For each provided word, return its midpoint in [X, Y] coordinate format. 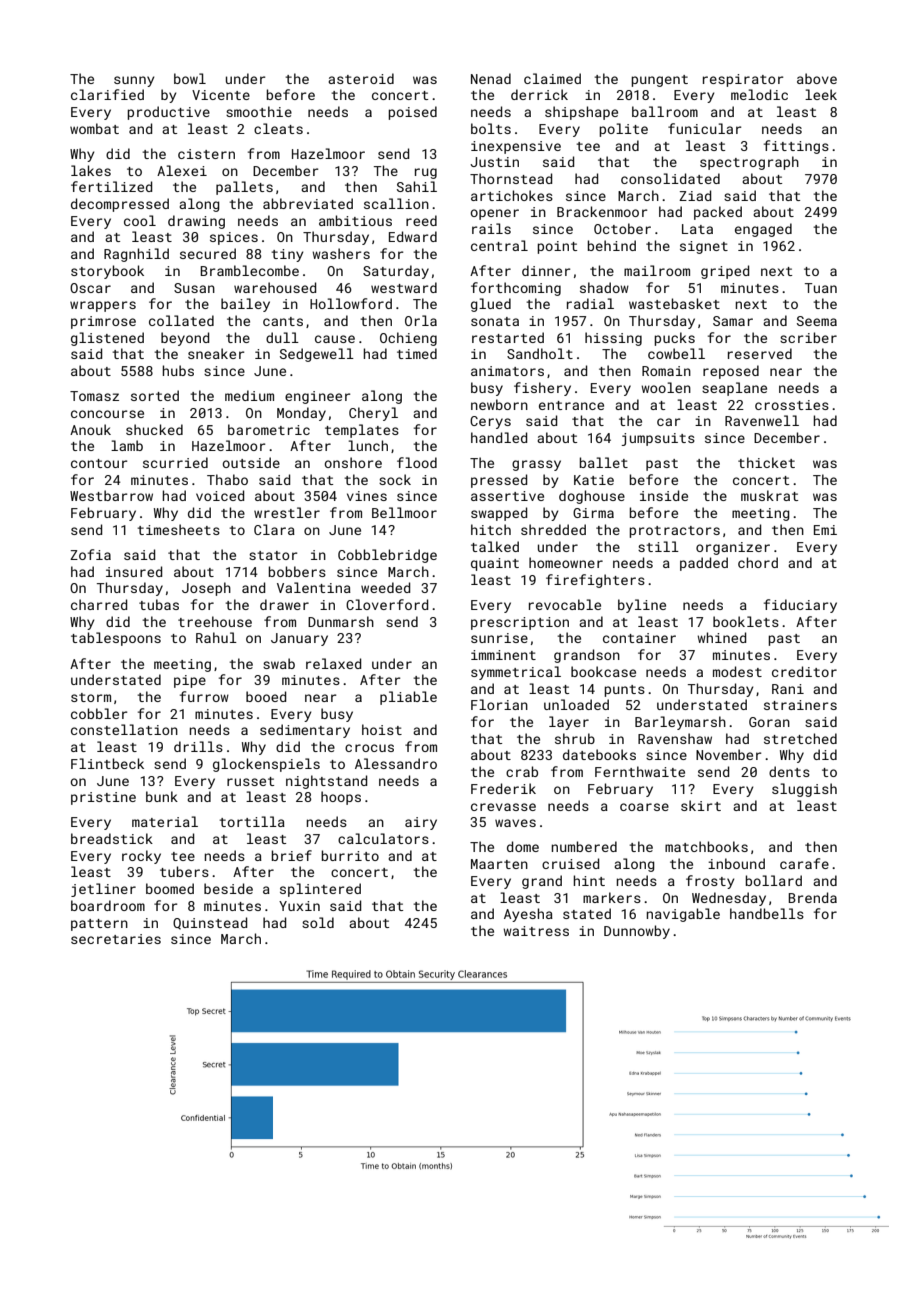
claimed [552, 78]
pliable [408, 698]
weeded [385, 587]
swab [279, 663]
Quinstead [210, 923]
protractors [674, 532]
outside [251, 462]
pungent [659, 81]
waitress [536, 931]
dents [789, 771]
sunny [134, 81]
